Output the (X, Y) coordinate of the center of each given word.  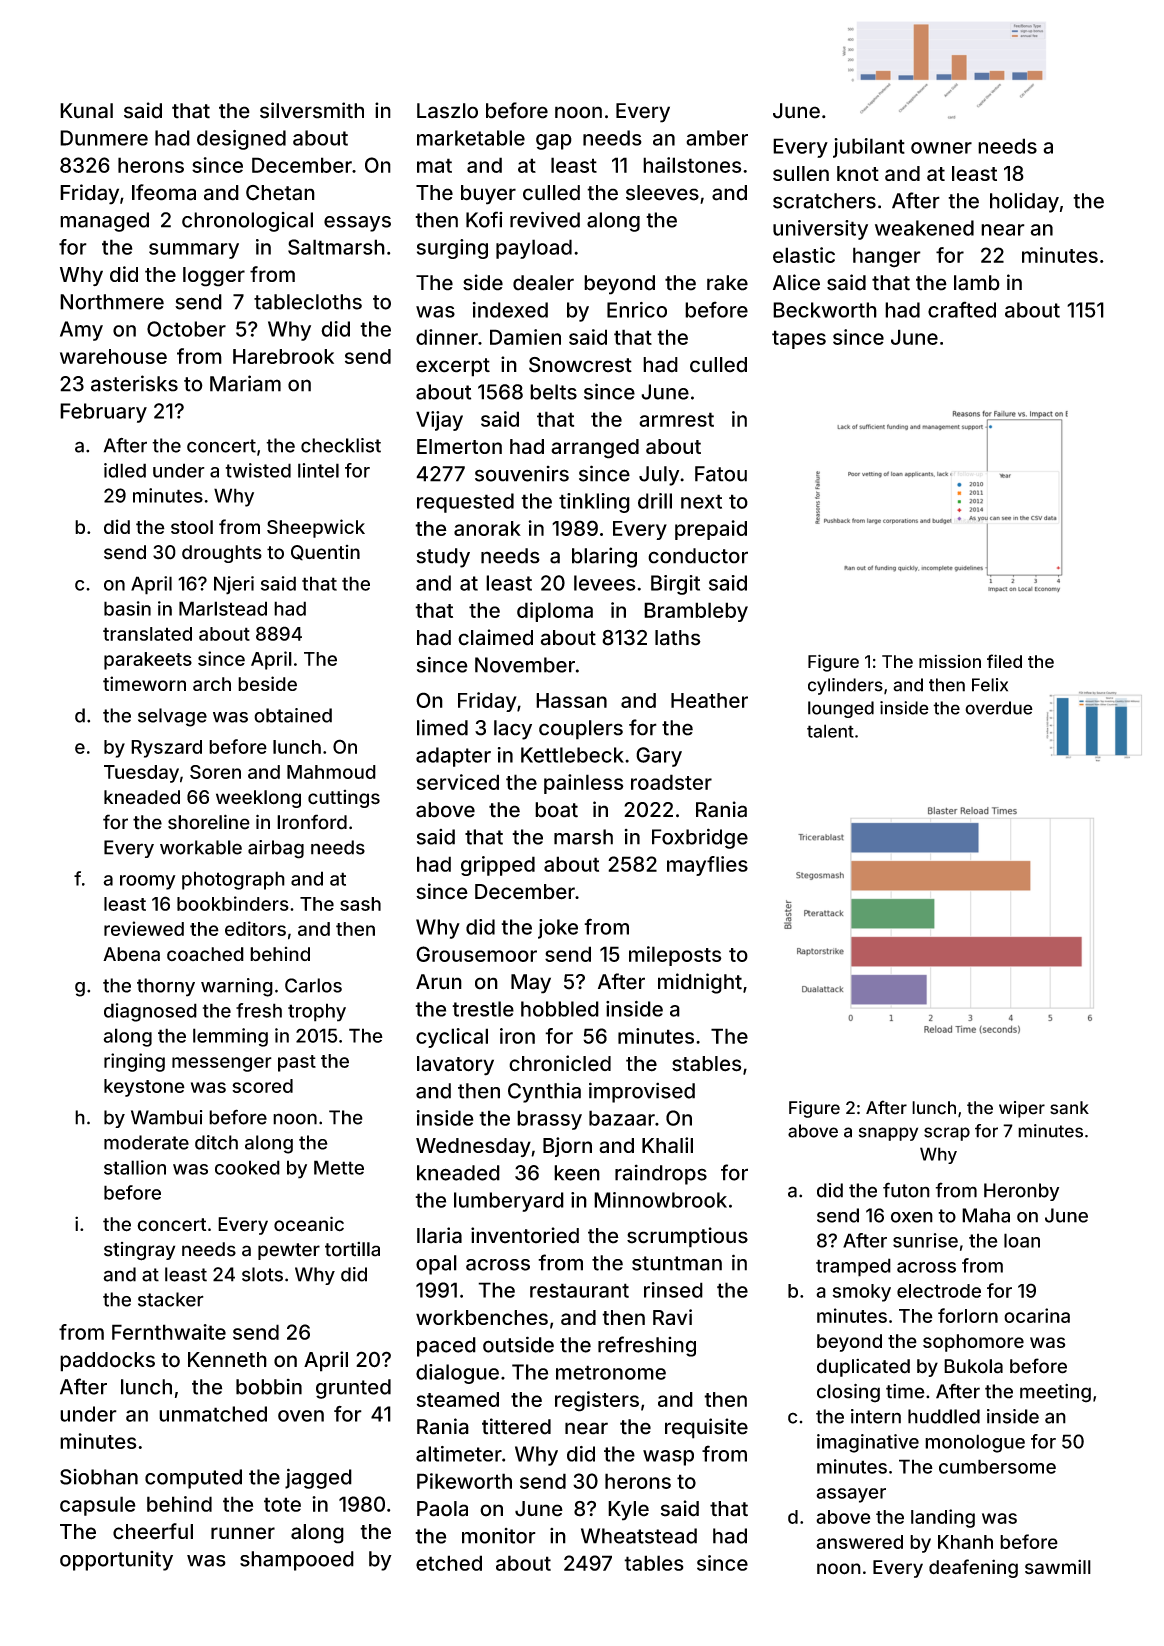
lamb (977, 283)
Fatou (721, 474)
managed (104, 222)
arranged (595, 449)
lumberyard (509, 1202)
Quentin (325, 553)
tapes (799, 339)
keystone (144, 1088)
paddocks (107, 1362)
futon (906, 1190)
